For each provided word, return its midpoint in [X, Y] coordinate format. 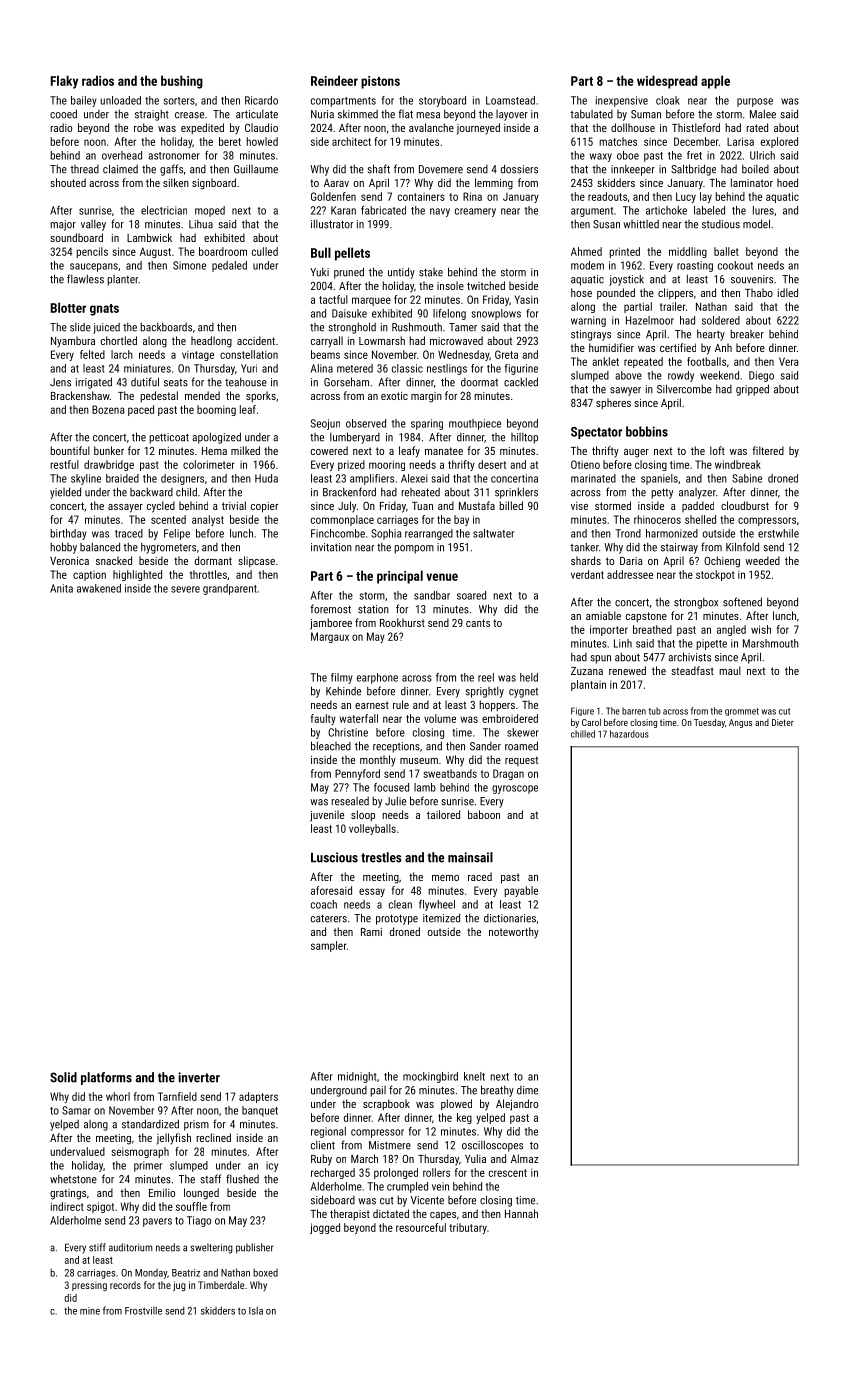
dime [527, 1090]
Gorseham [346, 382]
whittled [641, 224]
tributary [468, 1228]
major [63, 225]
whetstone [73, 1179]
